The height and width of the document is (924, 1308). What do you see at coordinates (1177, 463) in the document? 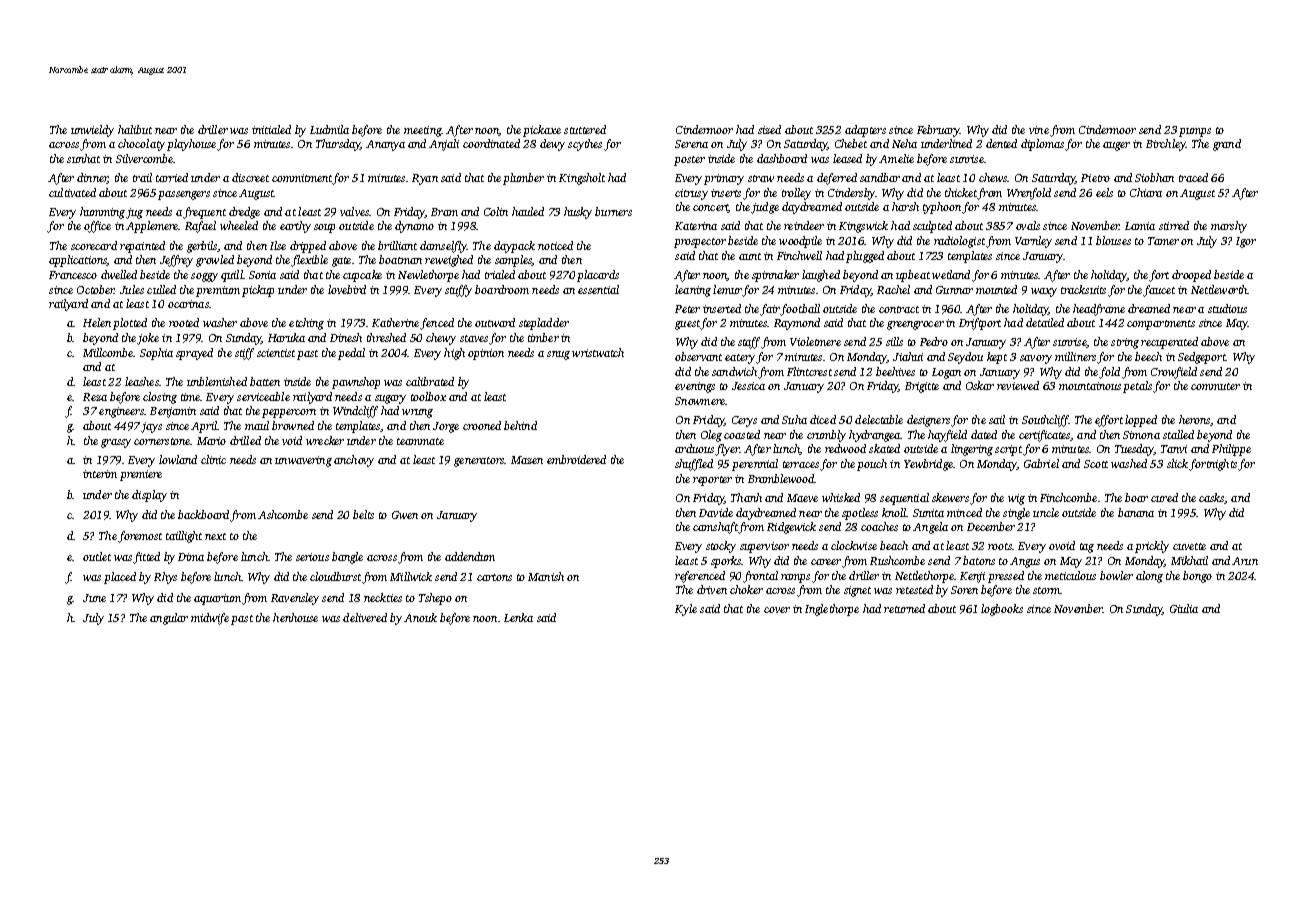
I see `slick` at bounding box center [1177, 463].
